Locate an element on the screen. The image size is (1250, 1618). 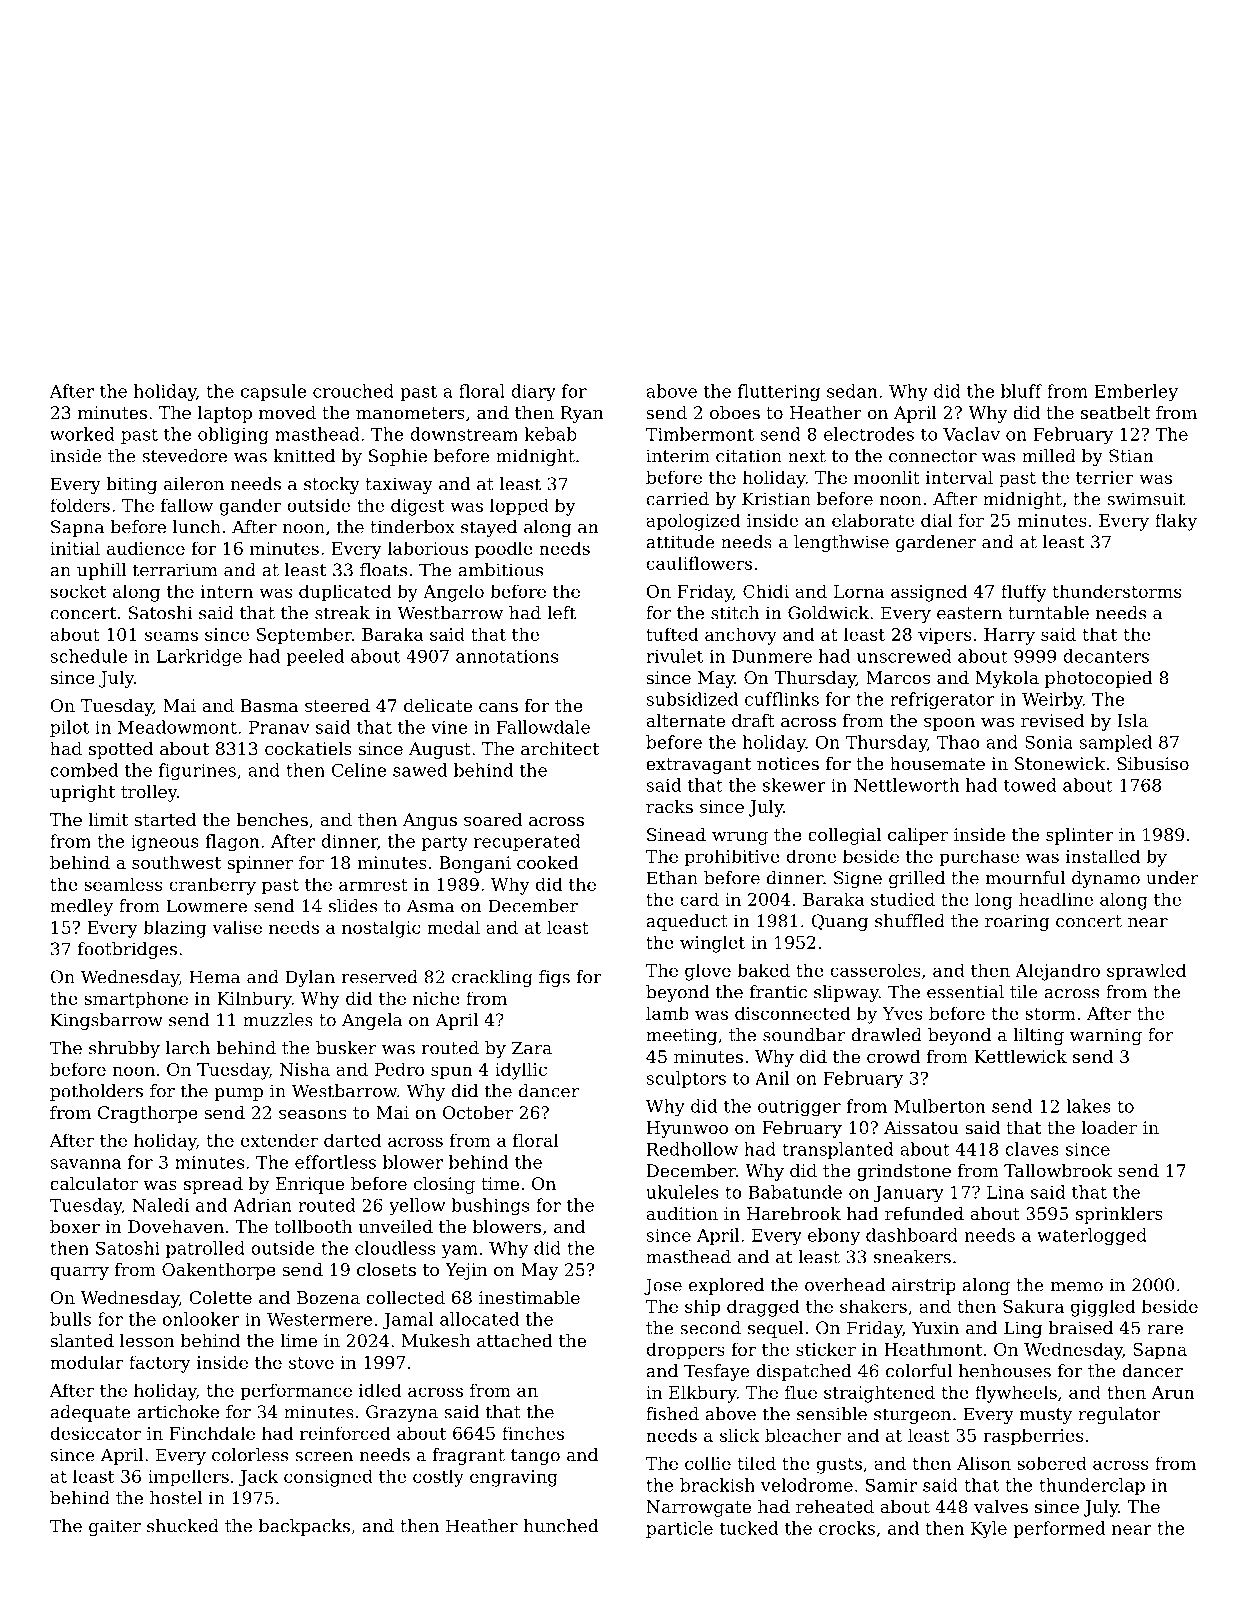
colorless is located at coordinates (250, 1455).
